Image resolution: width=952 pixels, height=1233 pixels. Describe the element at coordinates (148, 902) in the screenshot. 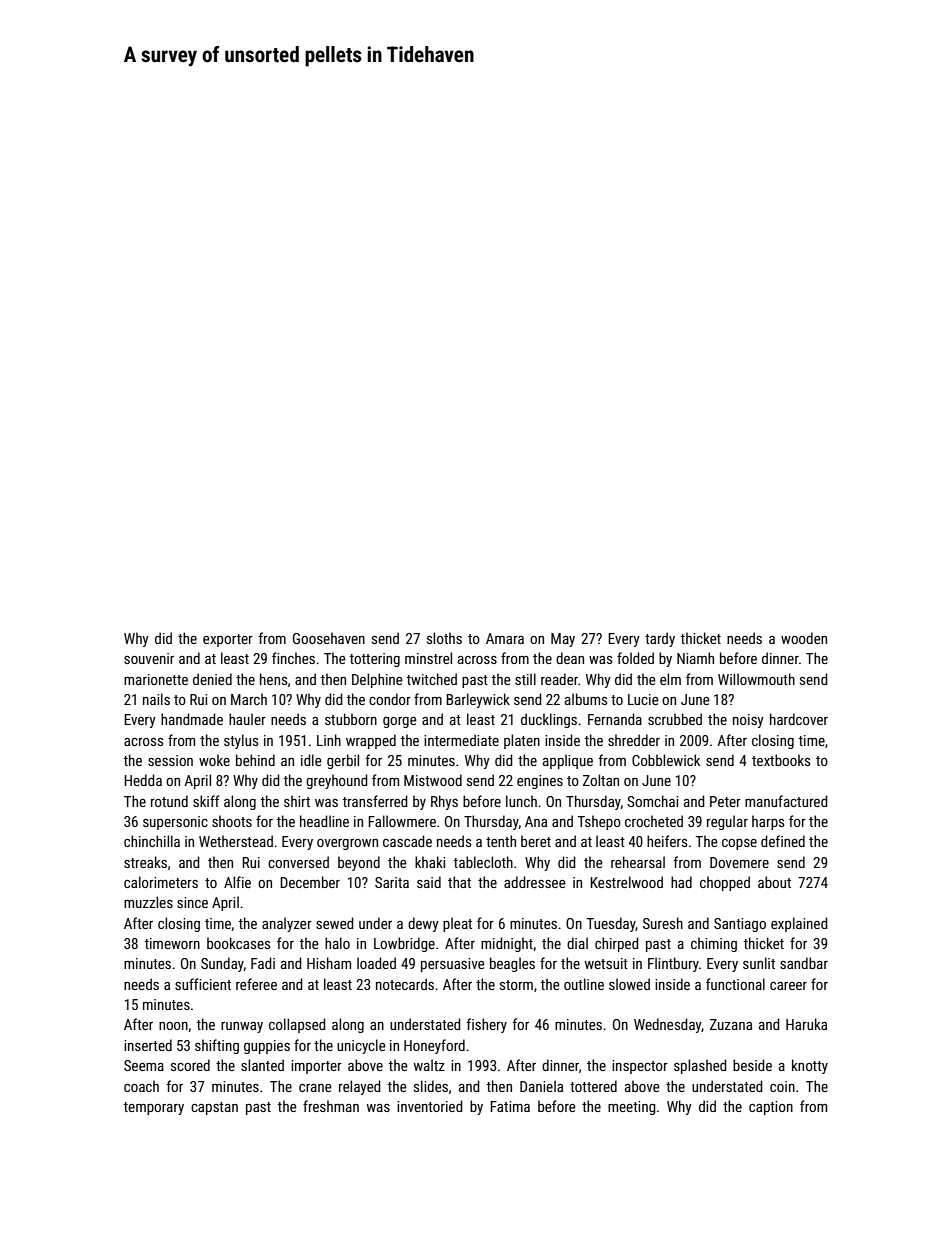

I see `muzzles` at that location.
